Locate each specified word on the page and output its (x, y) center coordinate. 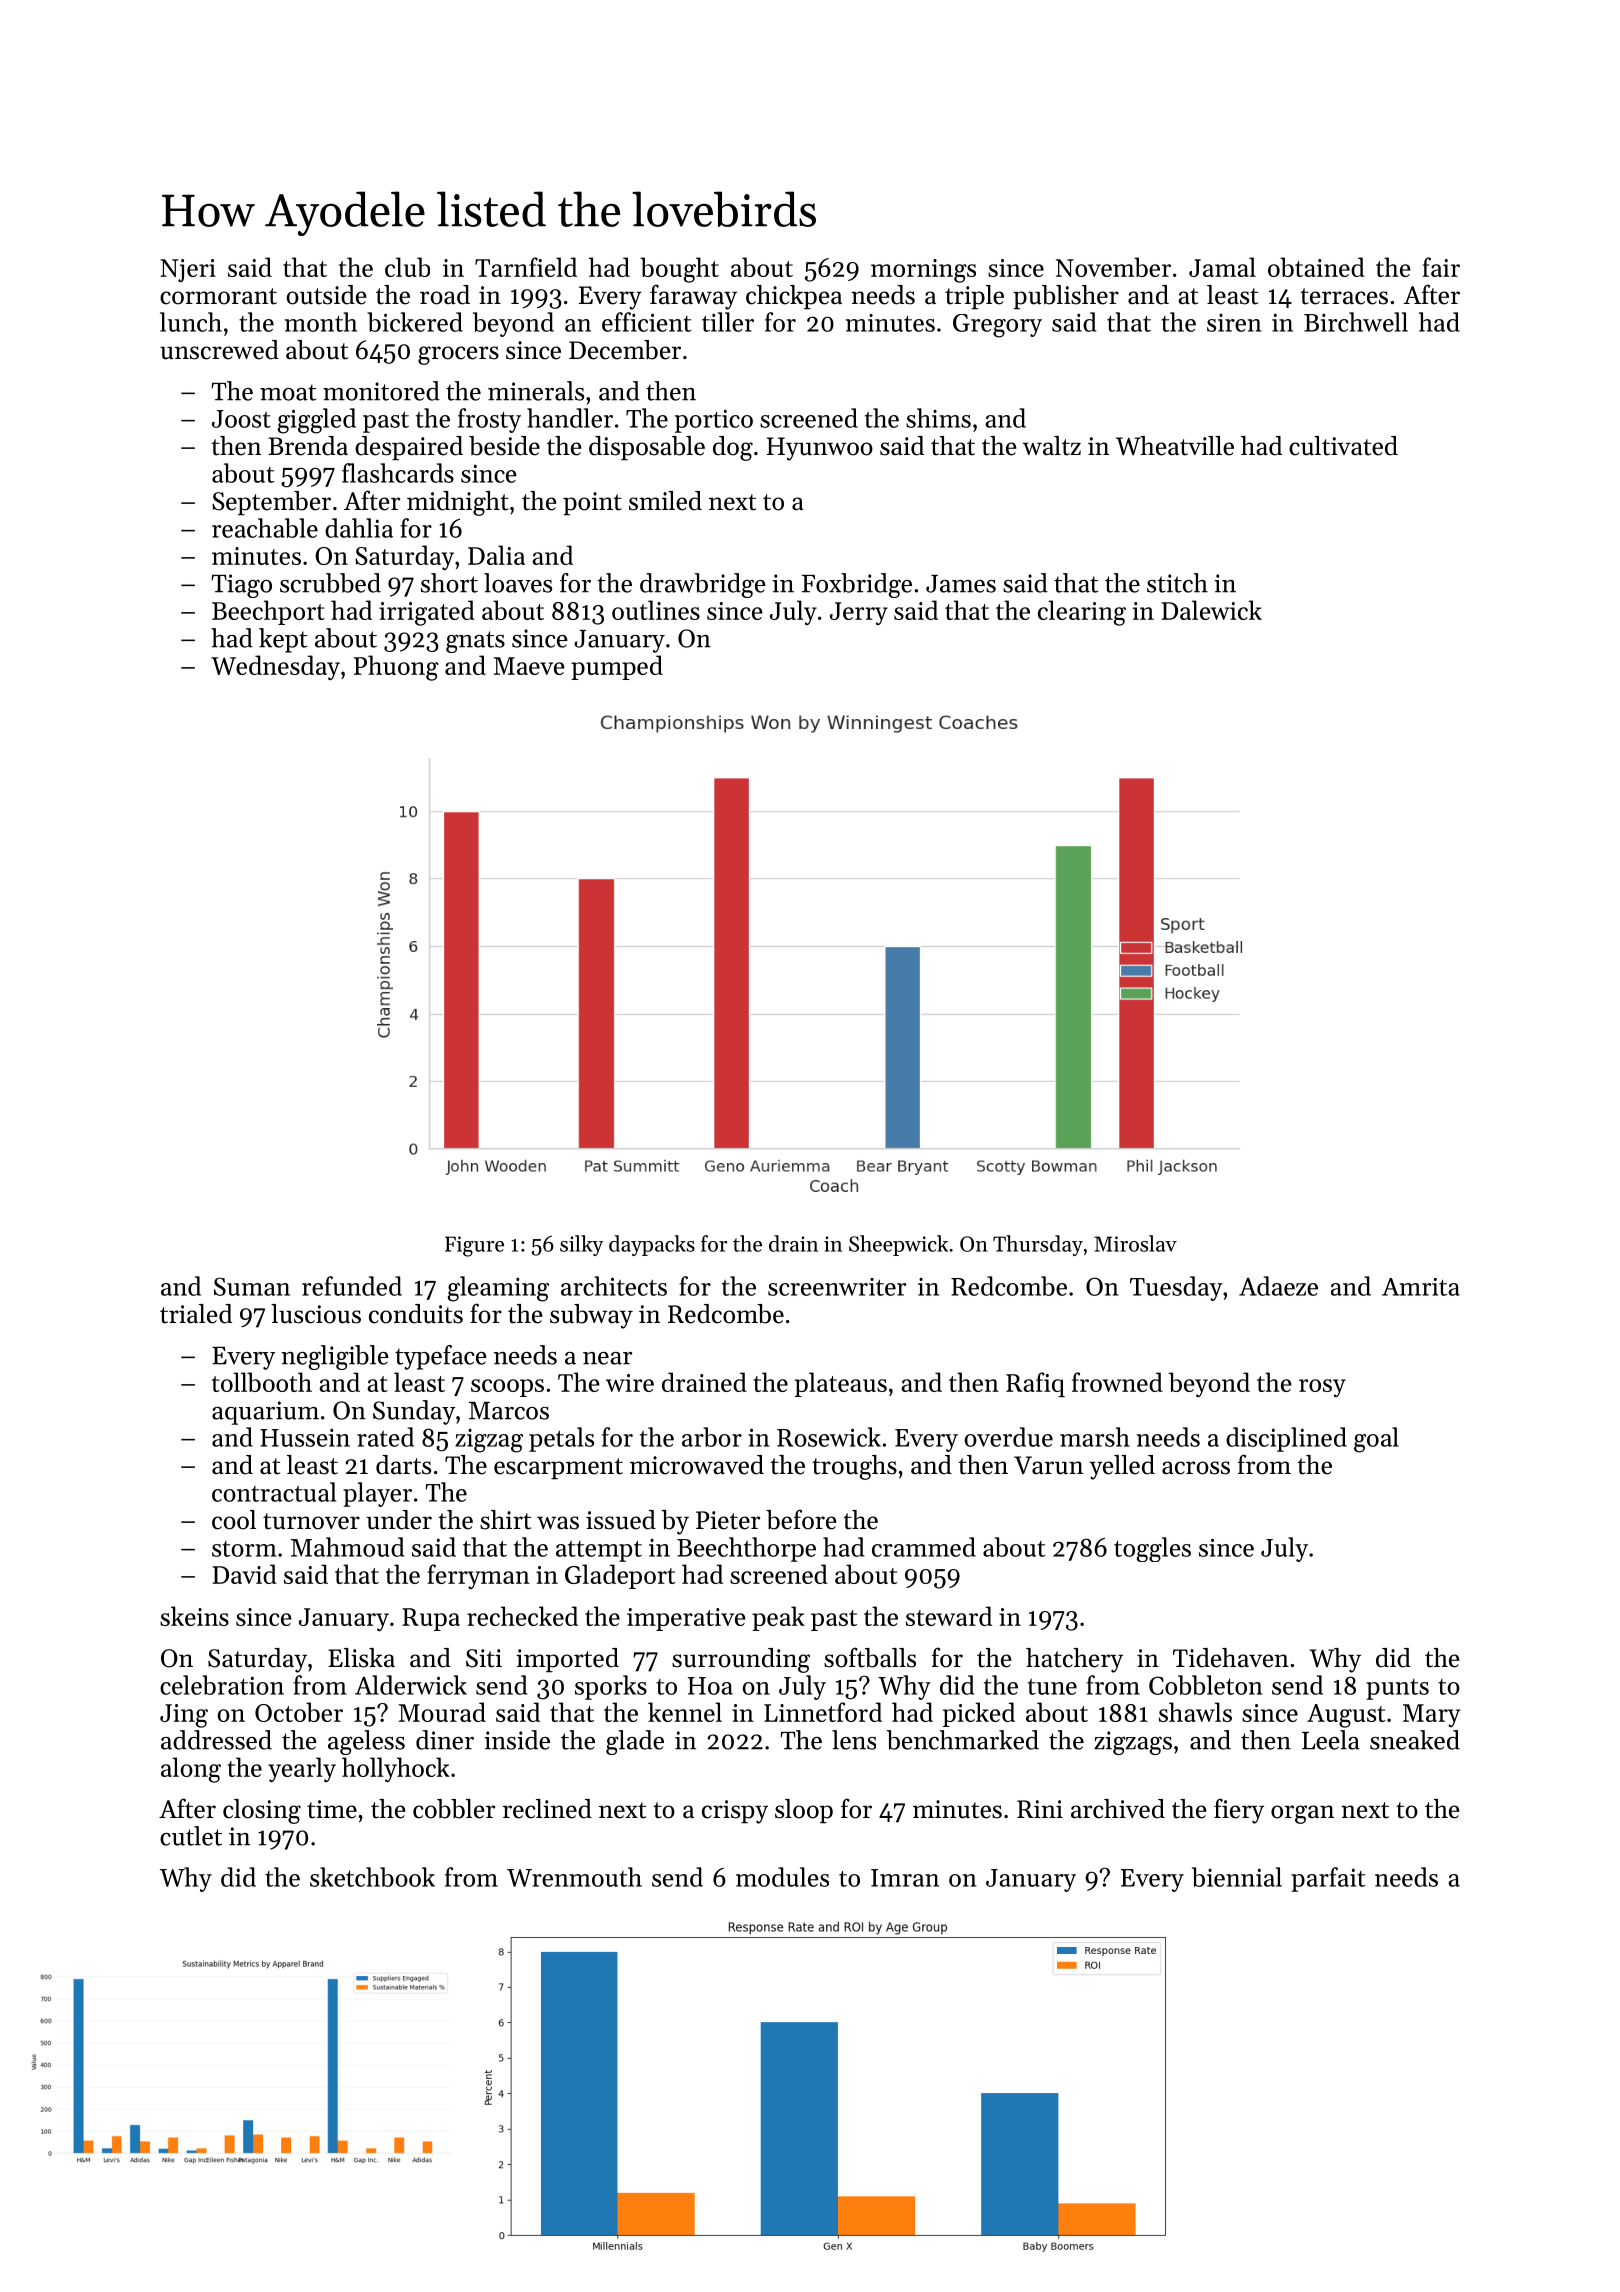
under (399, 1520)
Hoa (710, 1686)
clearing (1082, 613)
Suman (252, 1286)
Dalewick (1211, 610)
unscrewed (219, 350)
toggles (1152, 1549)
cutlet (191, 1836)
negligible (335, 1357)
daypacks (652, 1245)
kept (283, 640)
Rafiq (1035, 1384)
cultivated (1343, 446)
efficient (647, 322)
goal (1376, 1440)
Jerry (859, 613)
